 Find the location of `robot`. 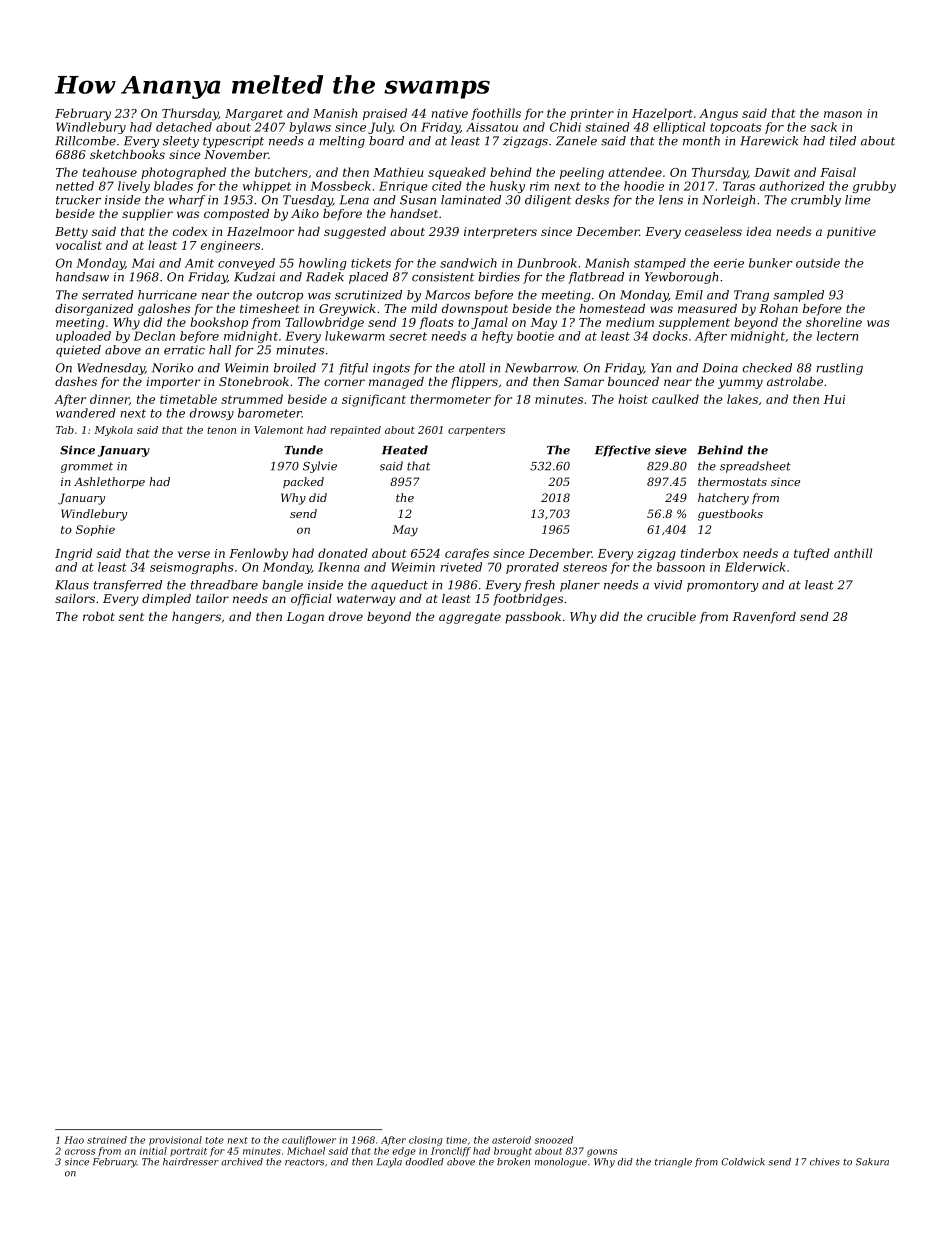

robot is located at coordinates (99, 616).
